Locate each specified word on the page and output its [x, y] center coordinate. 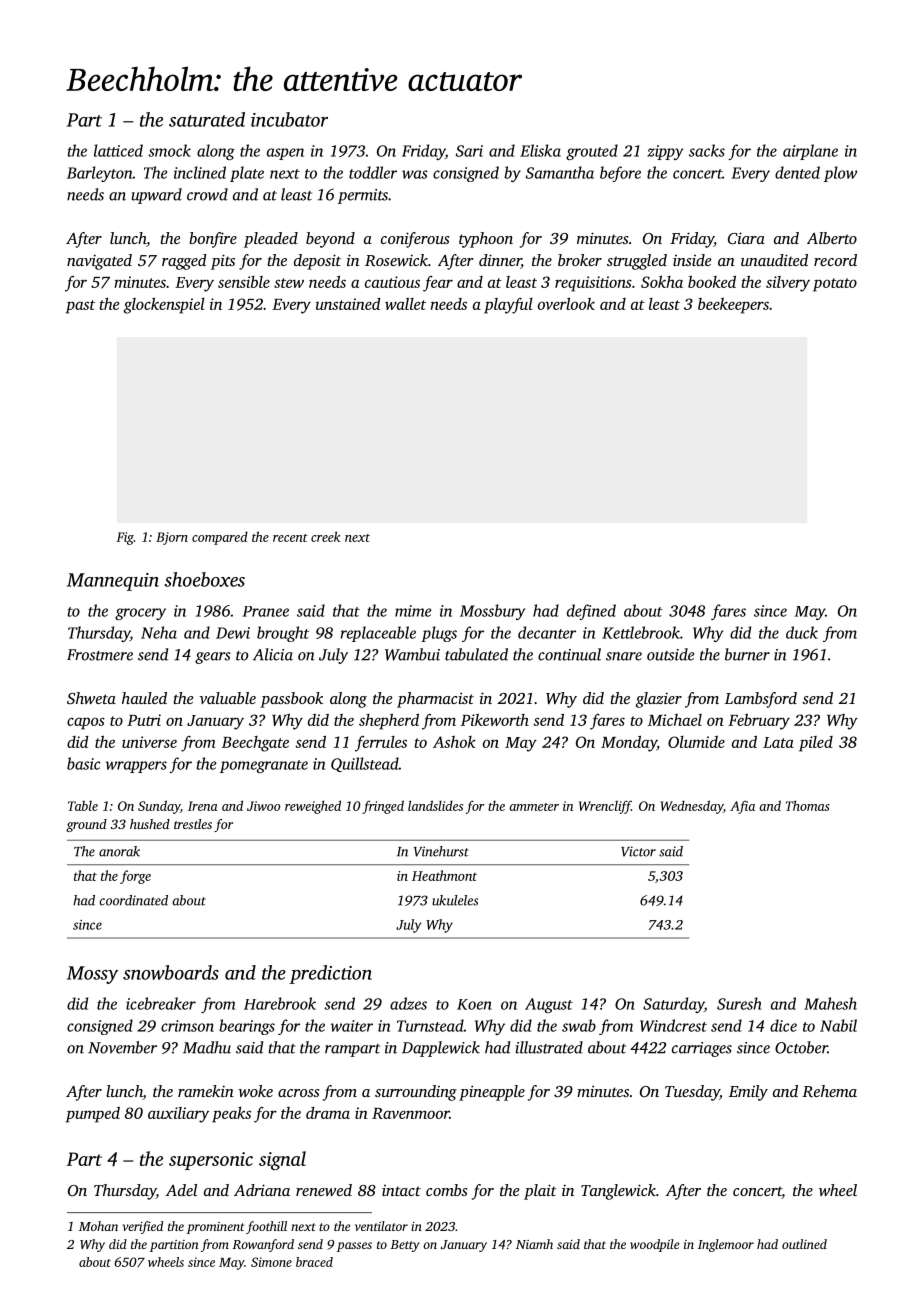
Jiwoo [263, 806]
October [801, 1047]
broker [580, 260]
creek [326, 536]
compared [220, 538]
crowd [207, 194]
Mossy [92, 975]
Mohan [98, 1226]
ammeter [534, 807]
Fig [125, 538]
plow [840, 174]
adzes [408, 1003]
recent [290, 538]
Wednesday [691, 807]
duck [802, 632]
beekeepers [733, 306]
